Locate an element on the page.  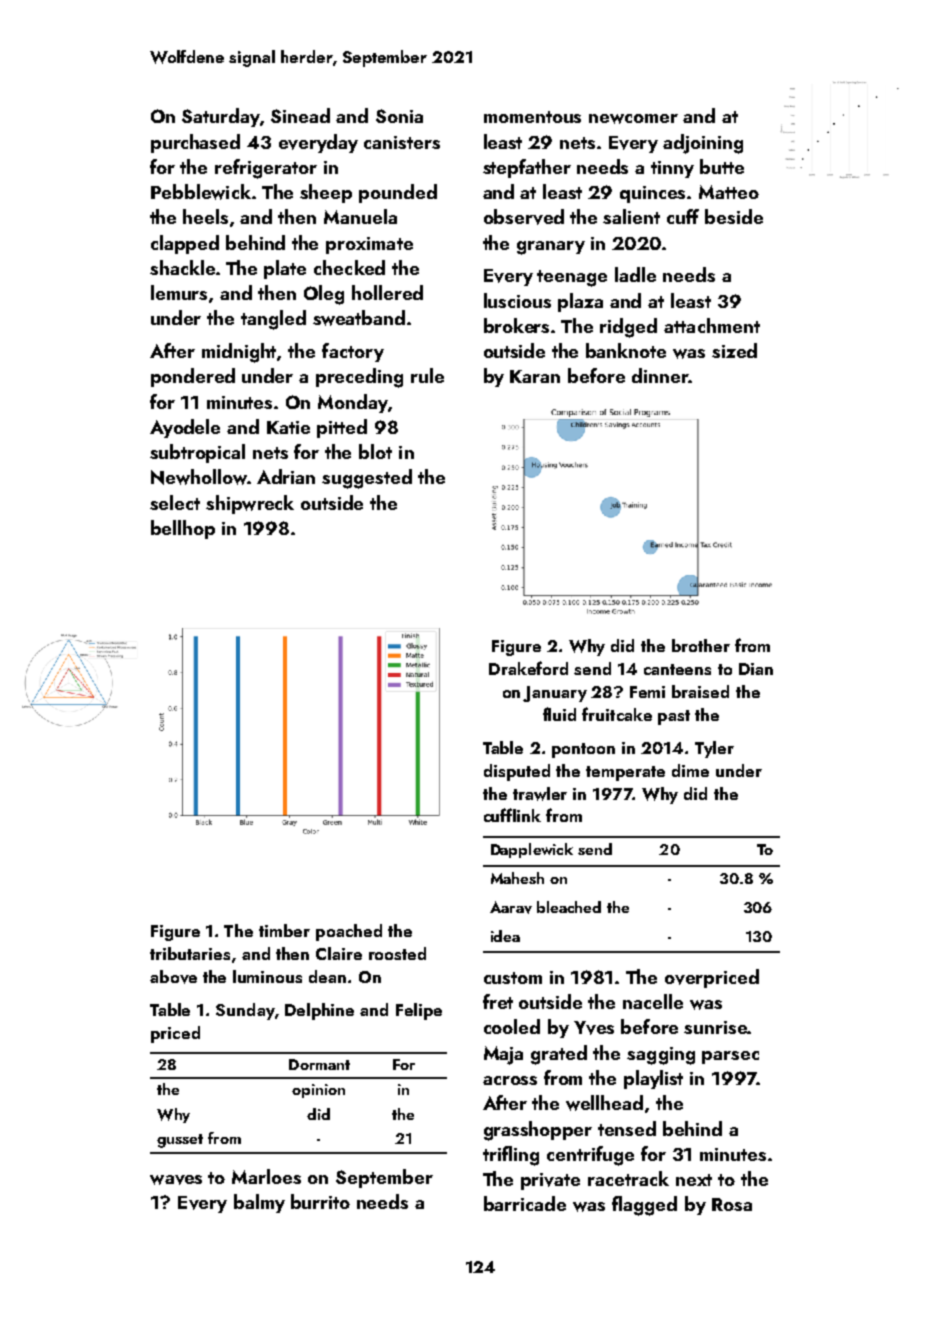
timber is located at coordinates (284, 930).
